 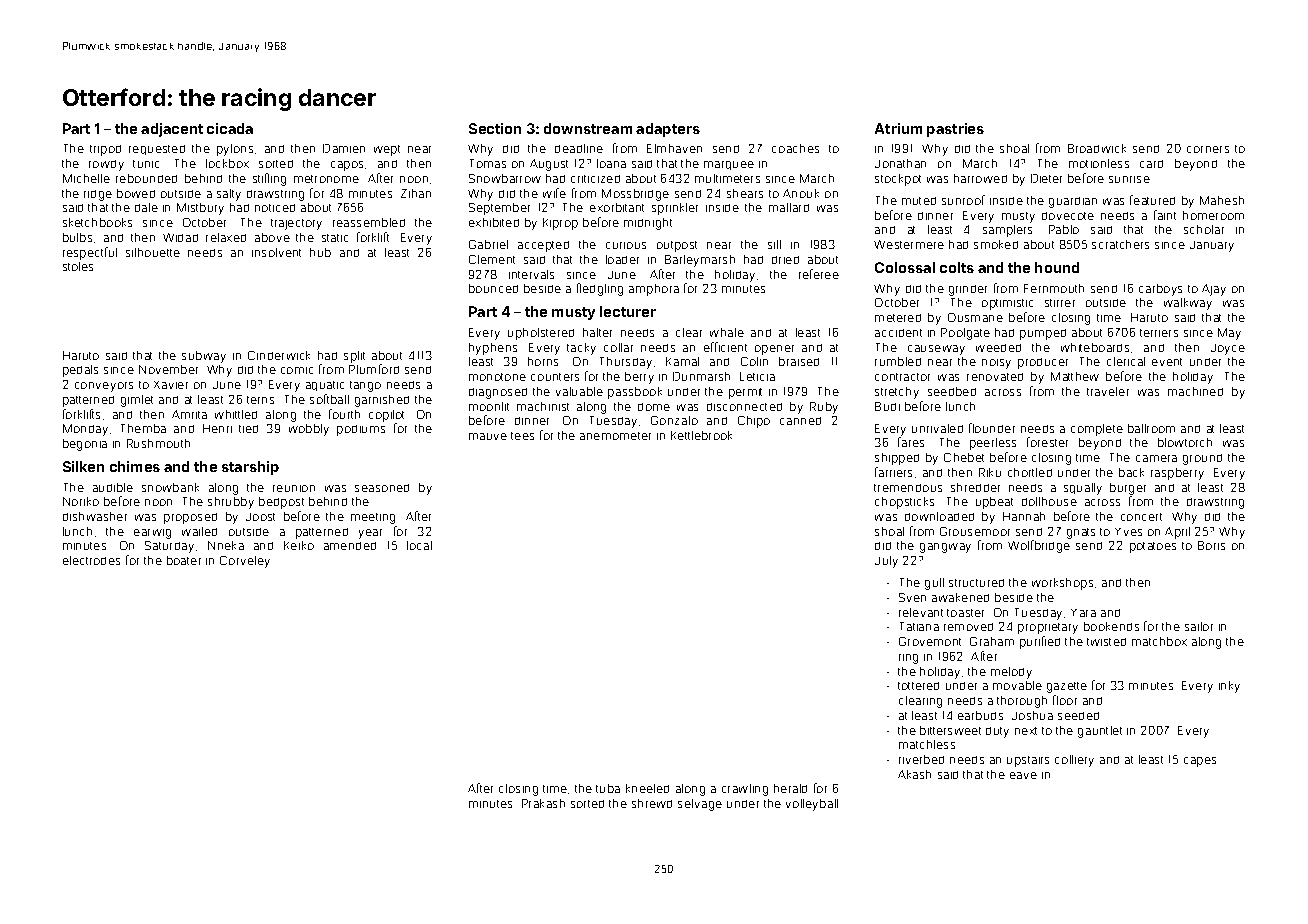 I want to click on Zihan, so click(x=416, y=193).
